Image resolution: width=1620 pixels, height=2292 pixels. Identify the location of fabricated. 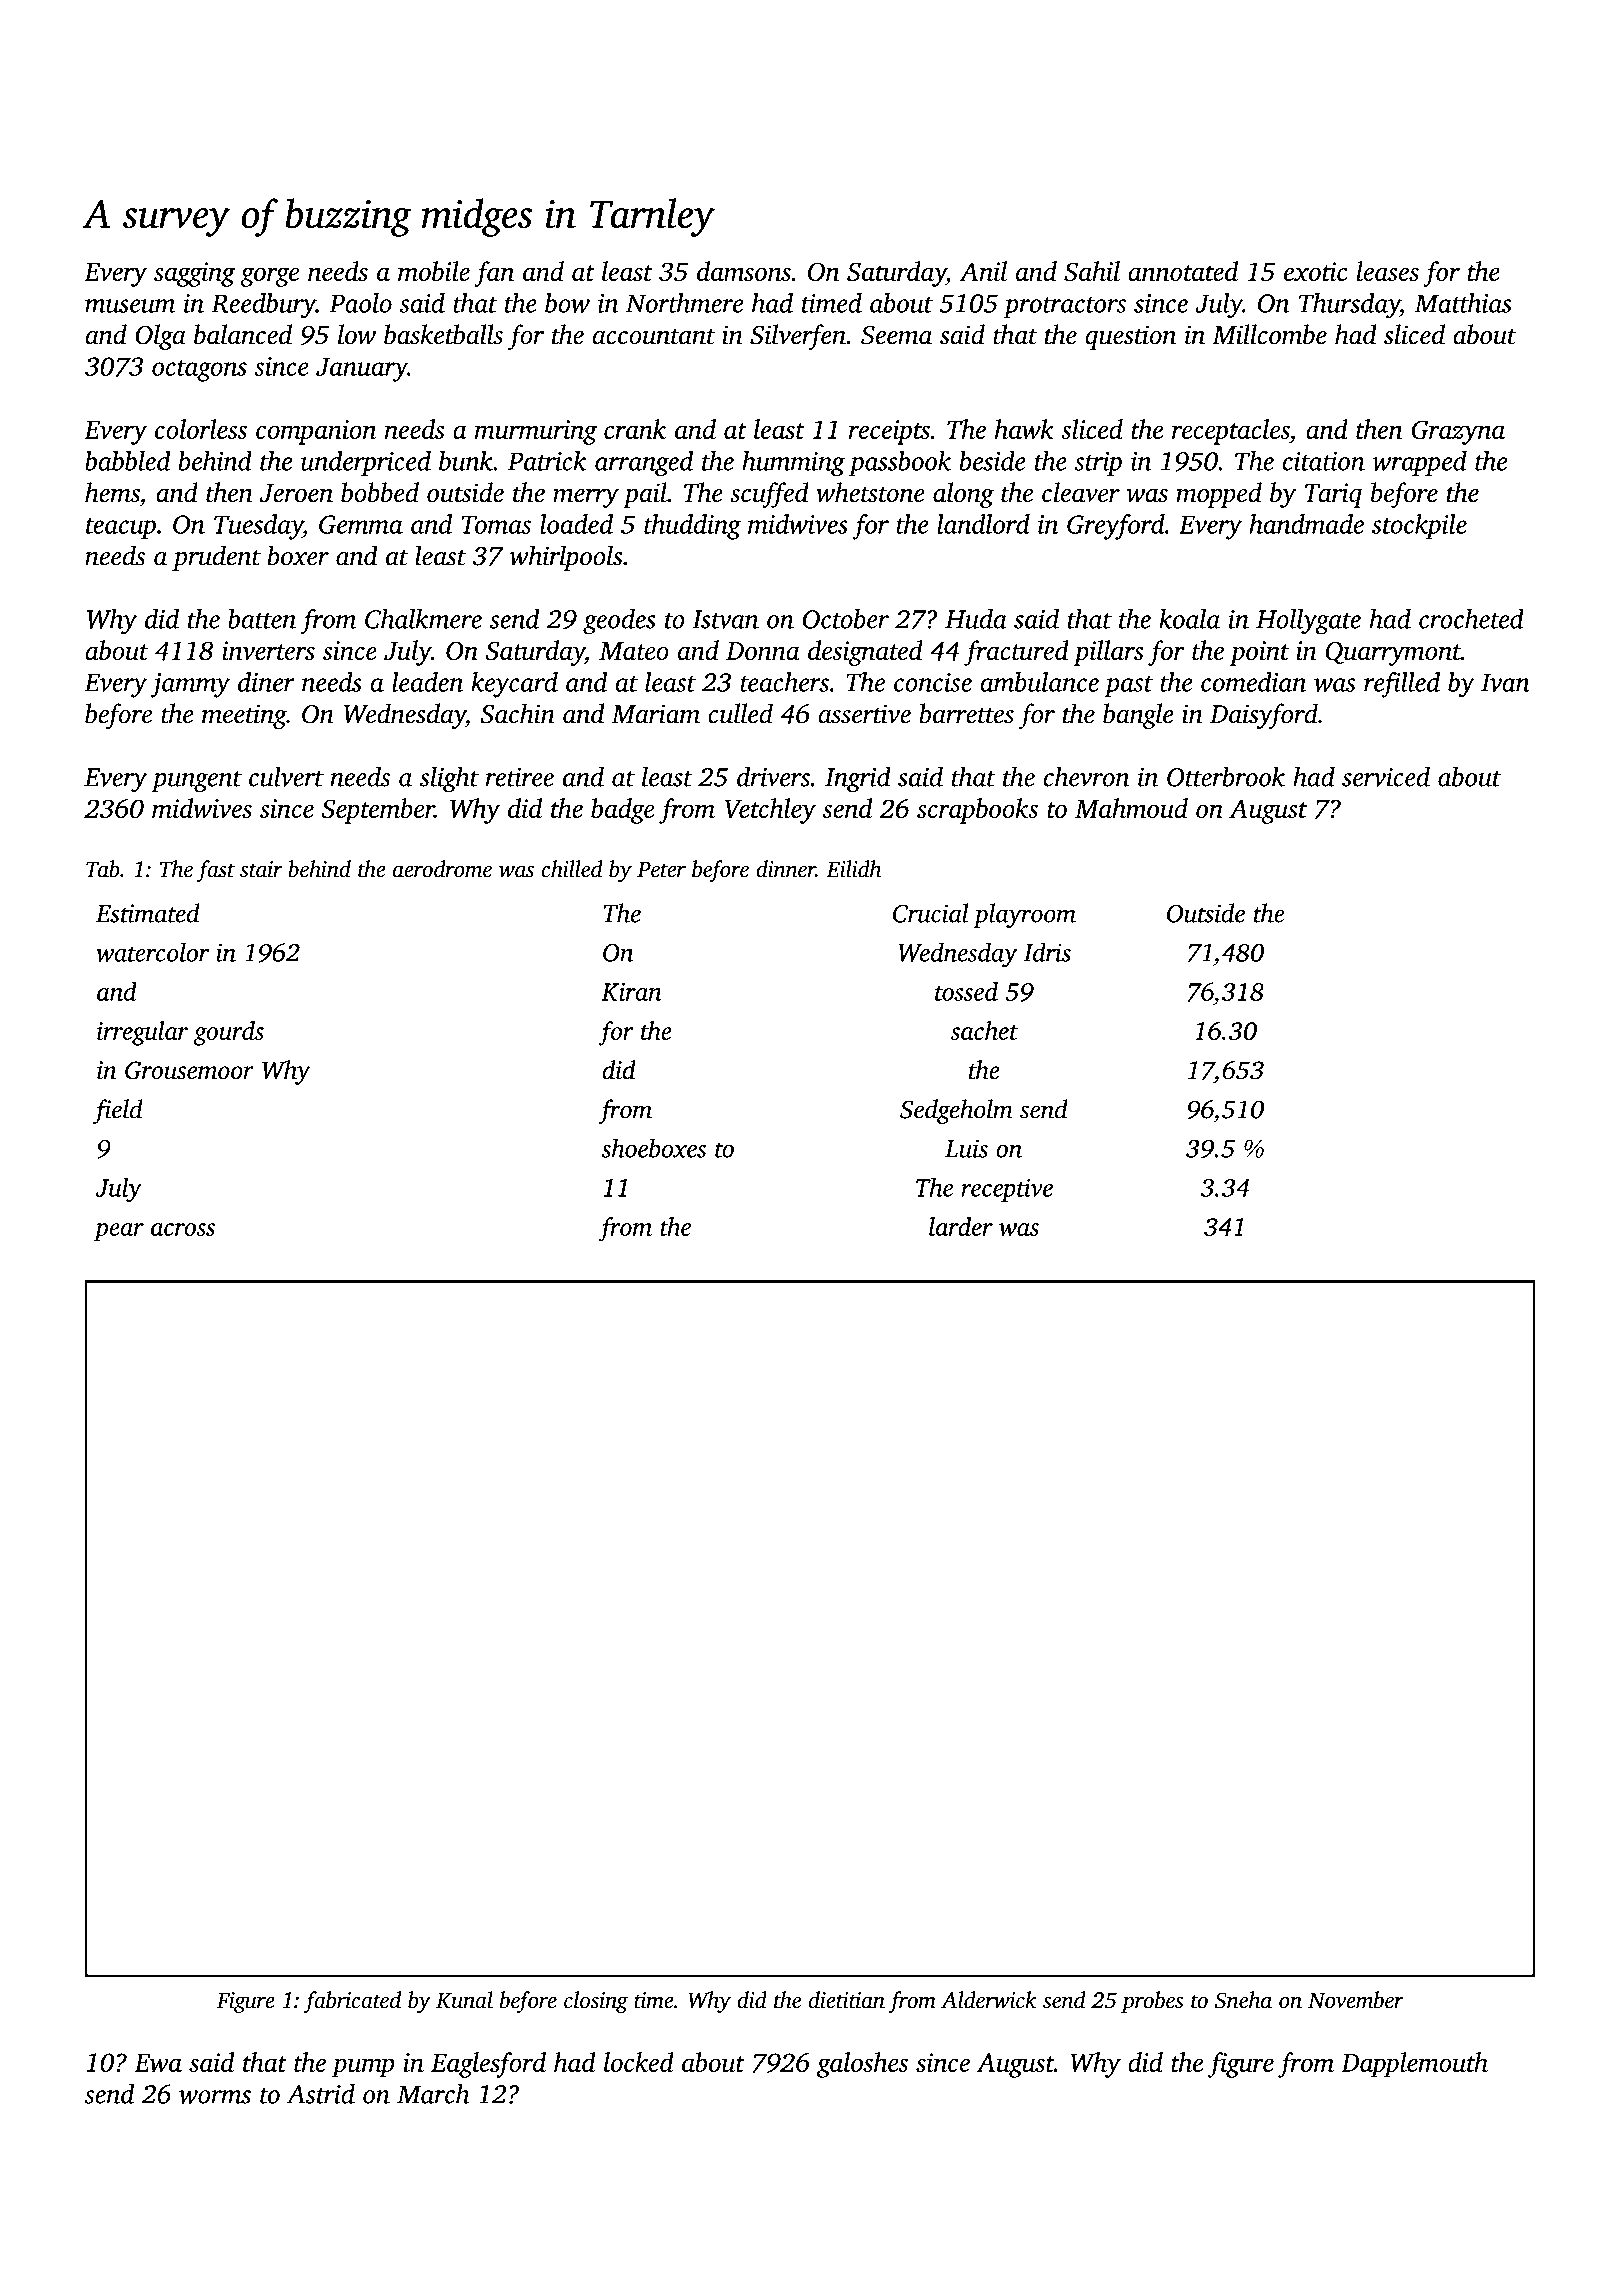
(352, 2002).
